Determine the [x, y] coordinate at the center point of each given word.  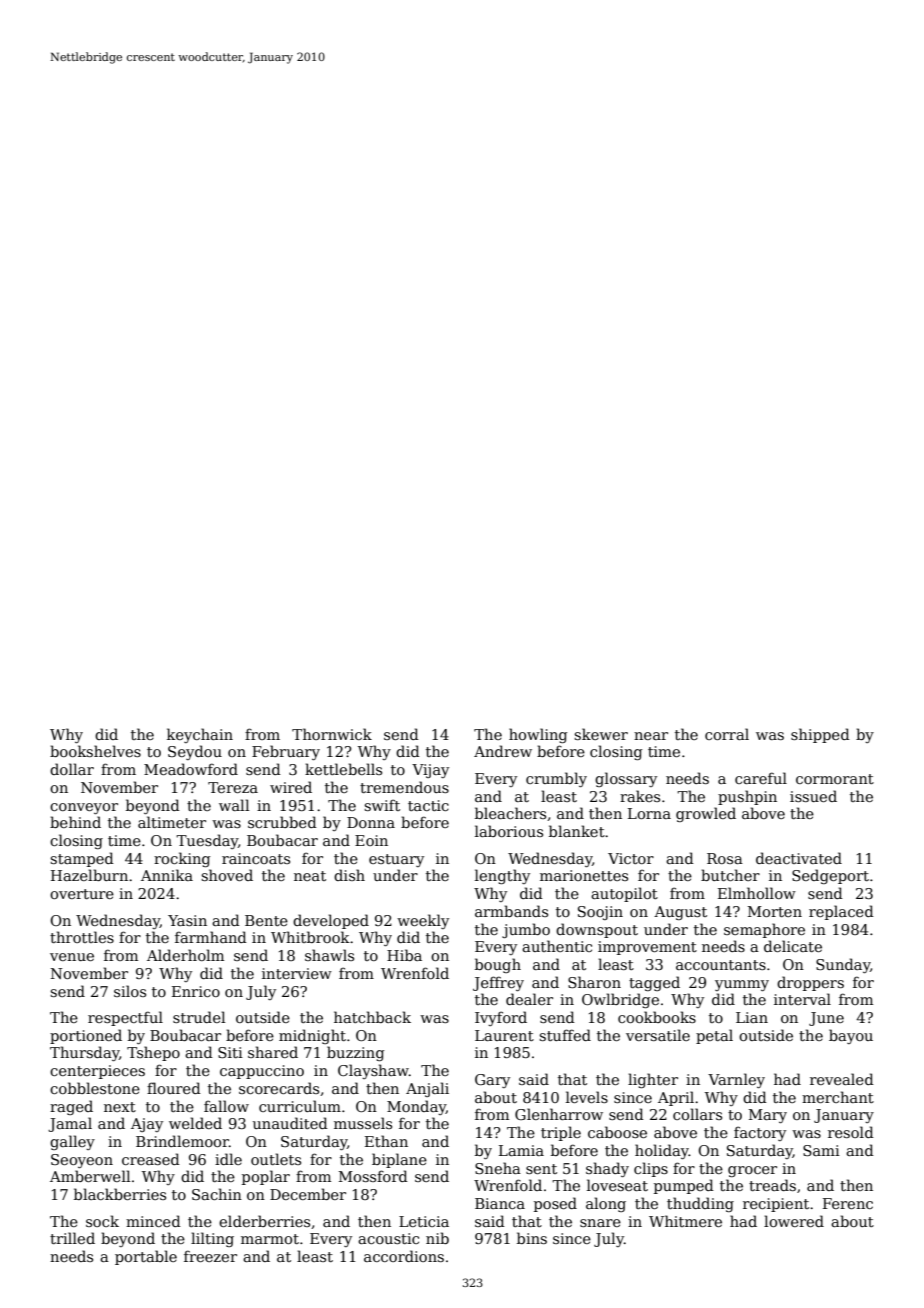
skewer [601, 734]
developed [331, 921]
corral [727, 734]
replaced [841, 912]
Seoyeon [82, 1161]
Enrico [196, 991]
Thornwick [332, 734]
